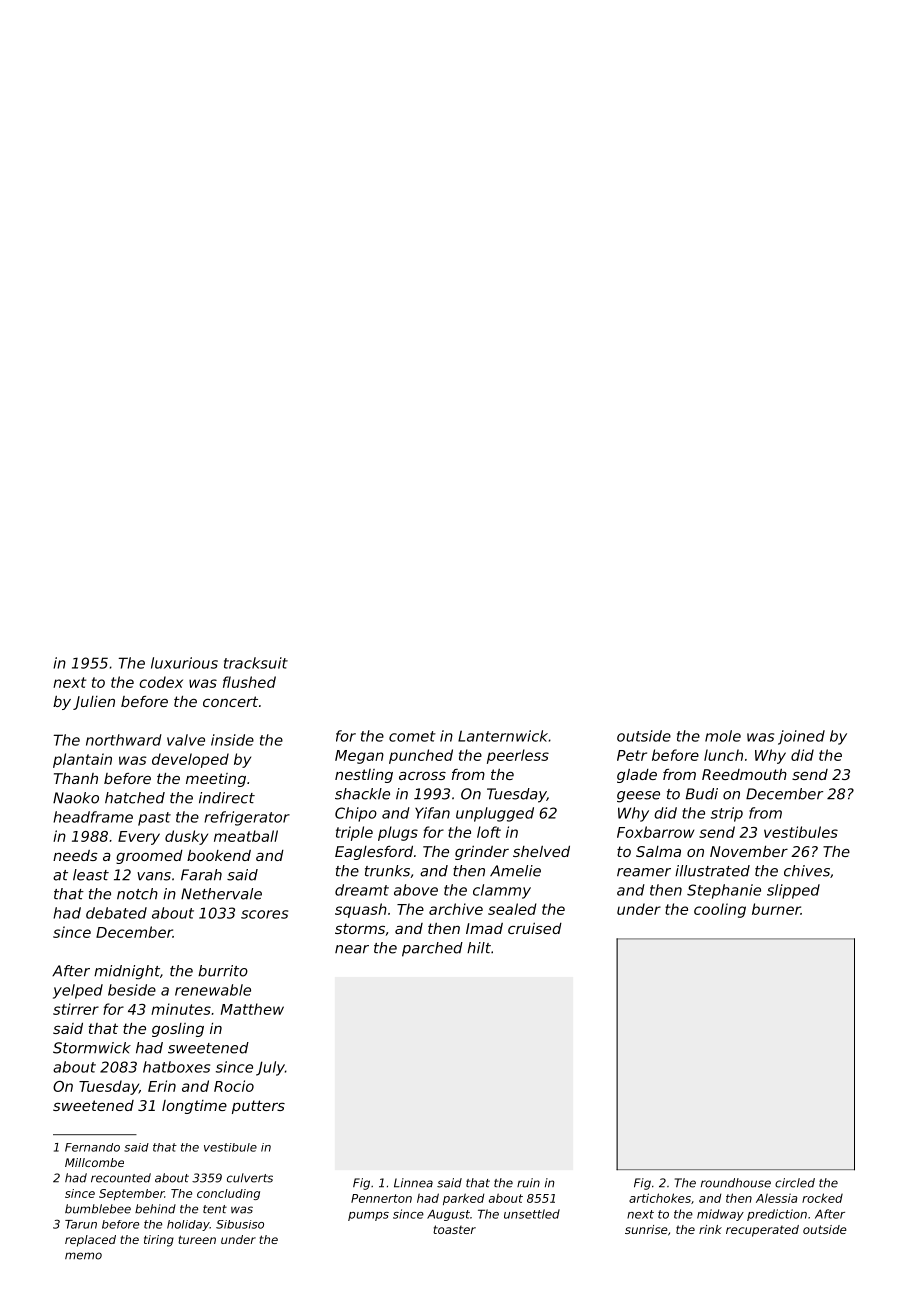  Describe the element at coordinates (412, 736) in the screenshot. I see `comet` at that location.
